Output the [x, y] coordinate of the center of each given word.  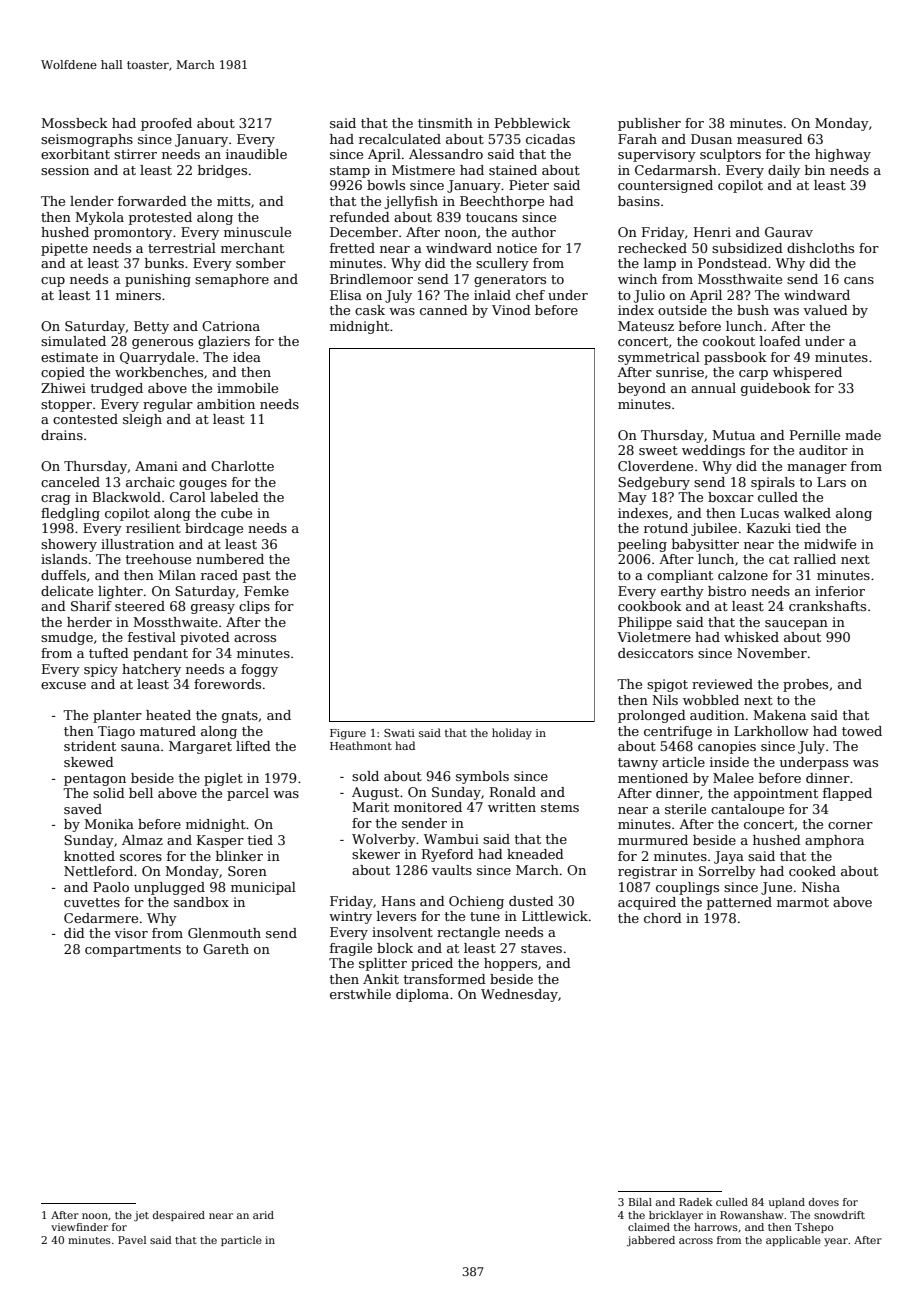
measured [770, 139]
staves [541, 948]
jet [141, 1216]
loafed [780, 341]
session [65, 170]
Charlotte [242, 466]
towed [862, 731]
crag [56, 500]
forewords [227, 684]
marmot [803, 902]
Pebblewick [533, 123]
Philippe [645, 623]
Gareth [226, 949]
